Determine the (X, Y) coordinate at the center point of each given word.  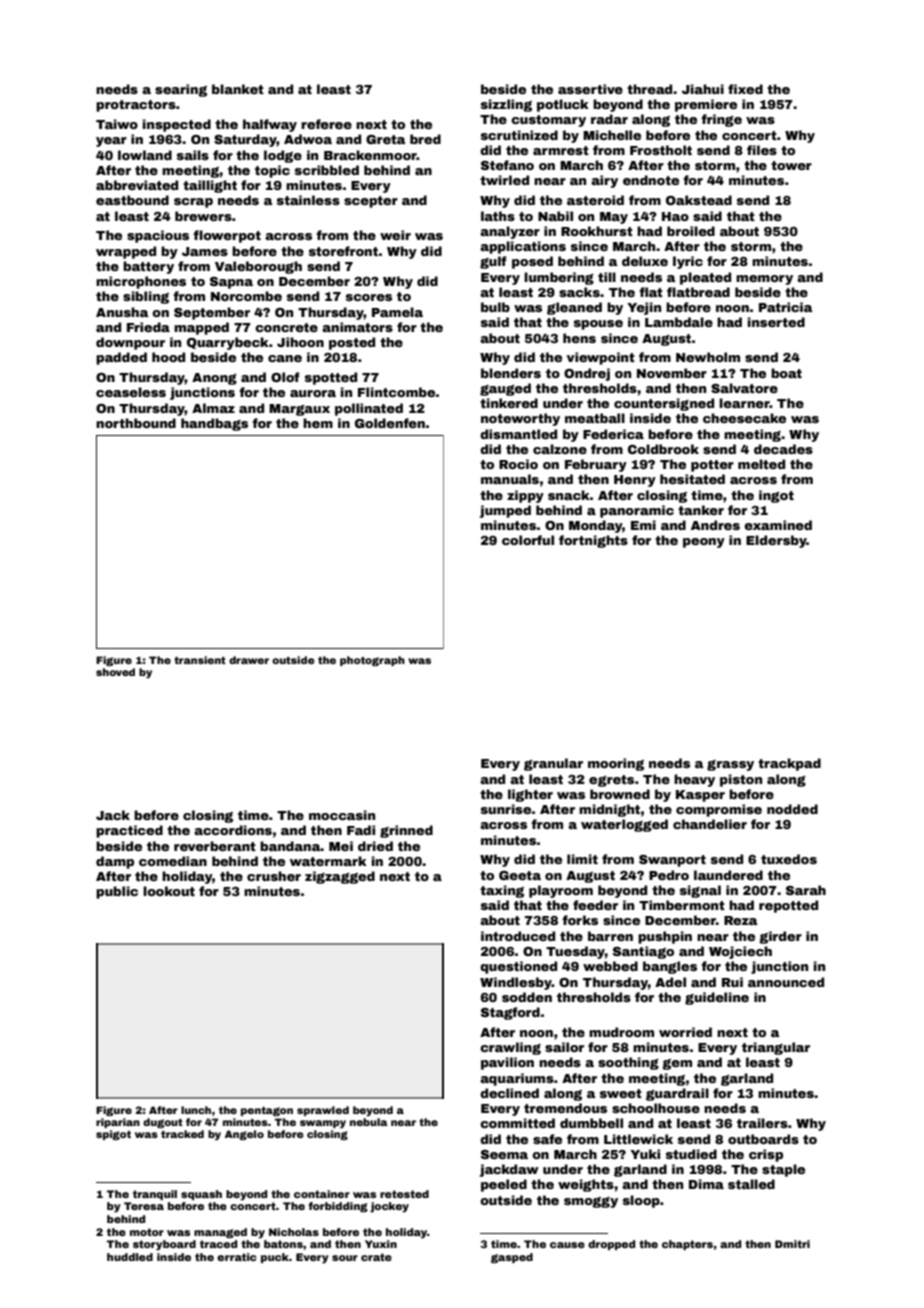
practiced (129, 831)
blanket (238, 89)
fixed (745, 89)
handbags (214, 424)
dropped (611, 1245)
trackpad (789, 764)
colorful (528, 540)
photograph (372, 661)
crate (376, 1257)
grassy (730, 765)
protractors (136, 106)
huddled (130, 1257)
